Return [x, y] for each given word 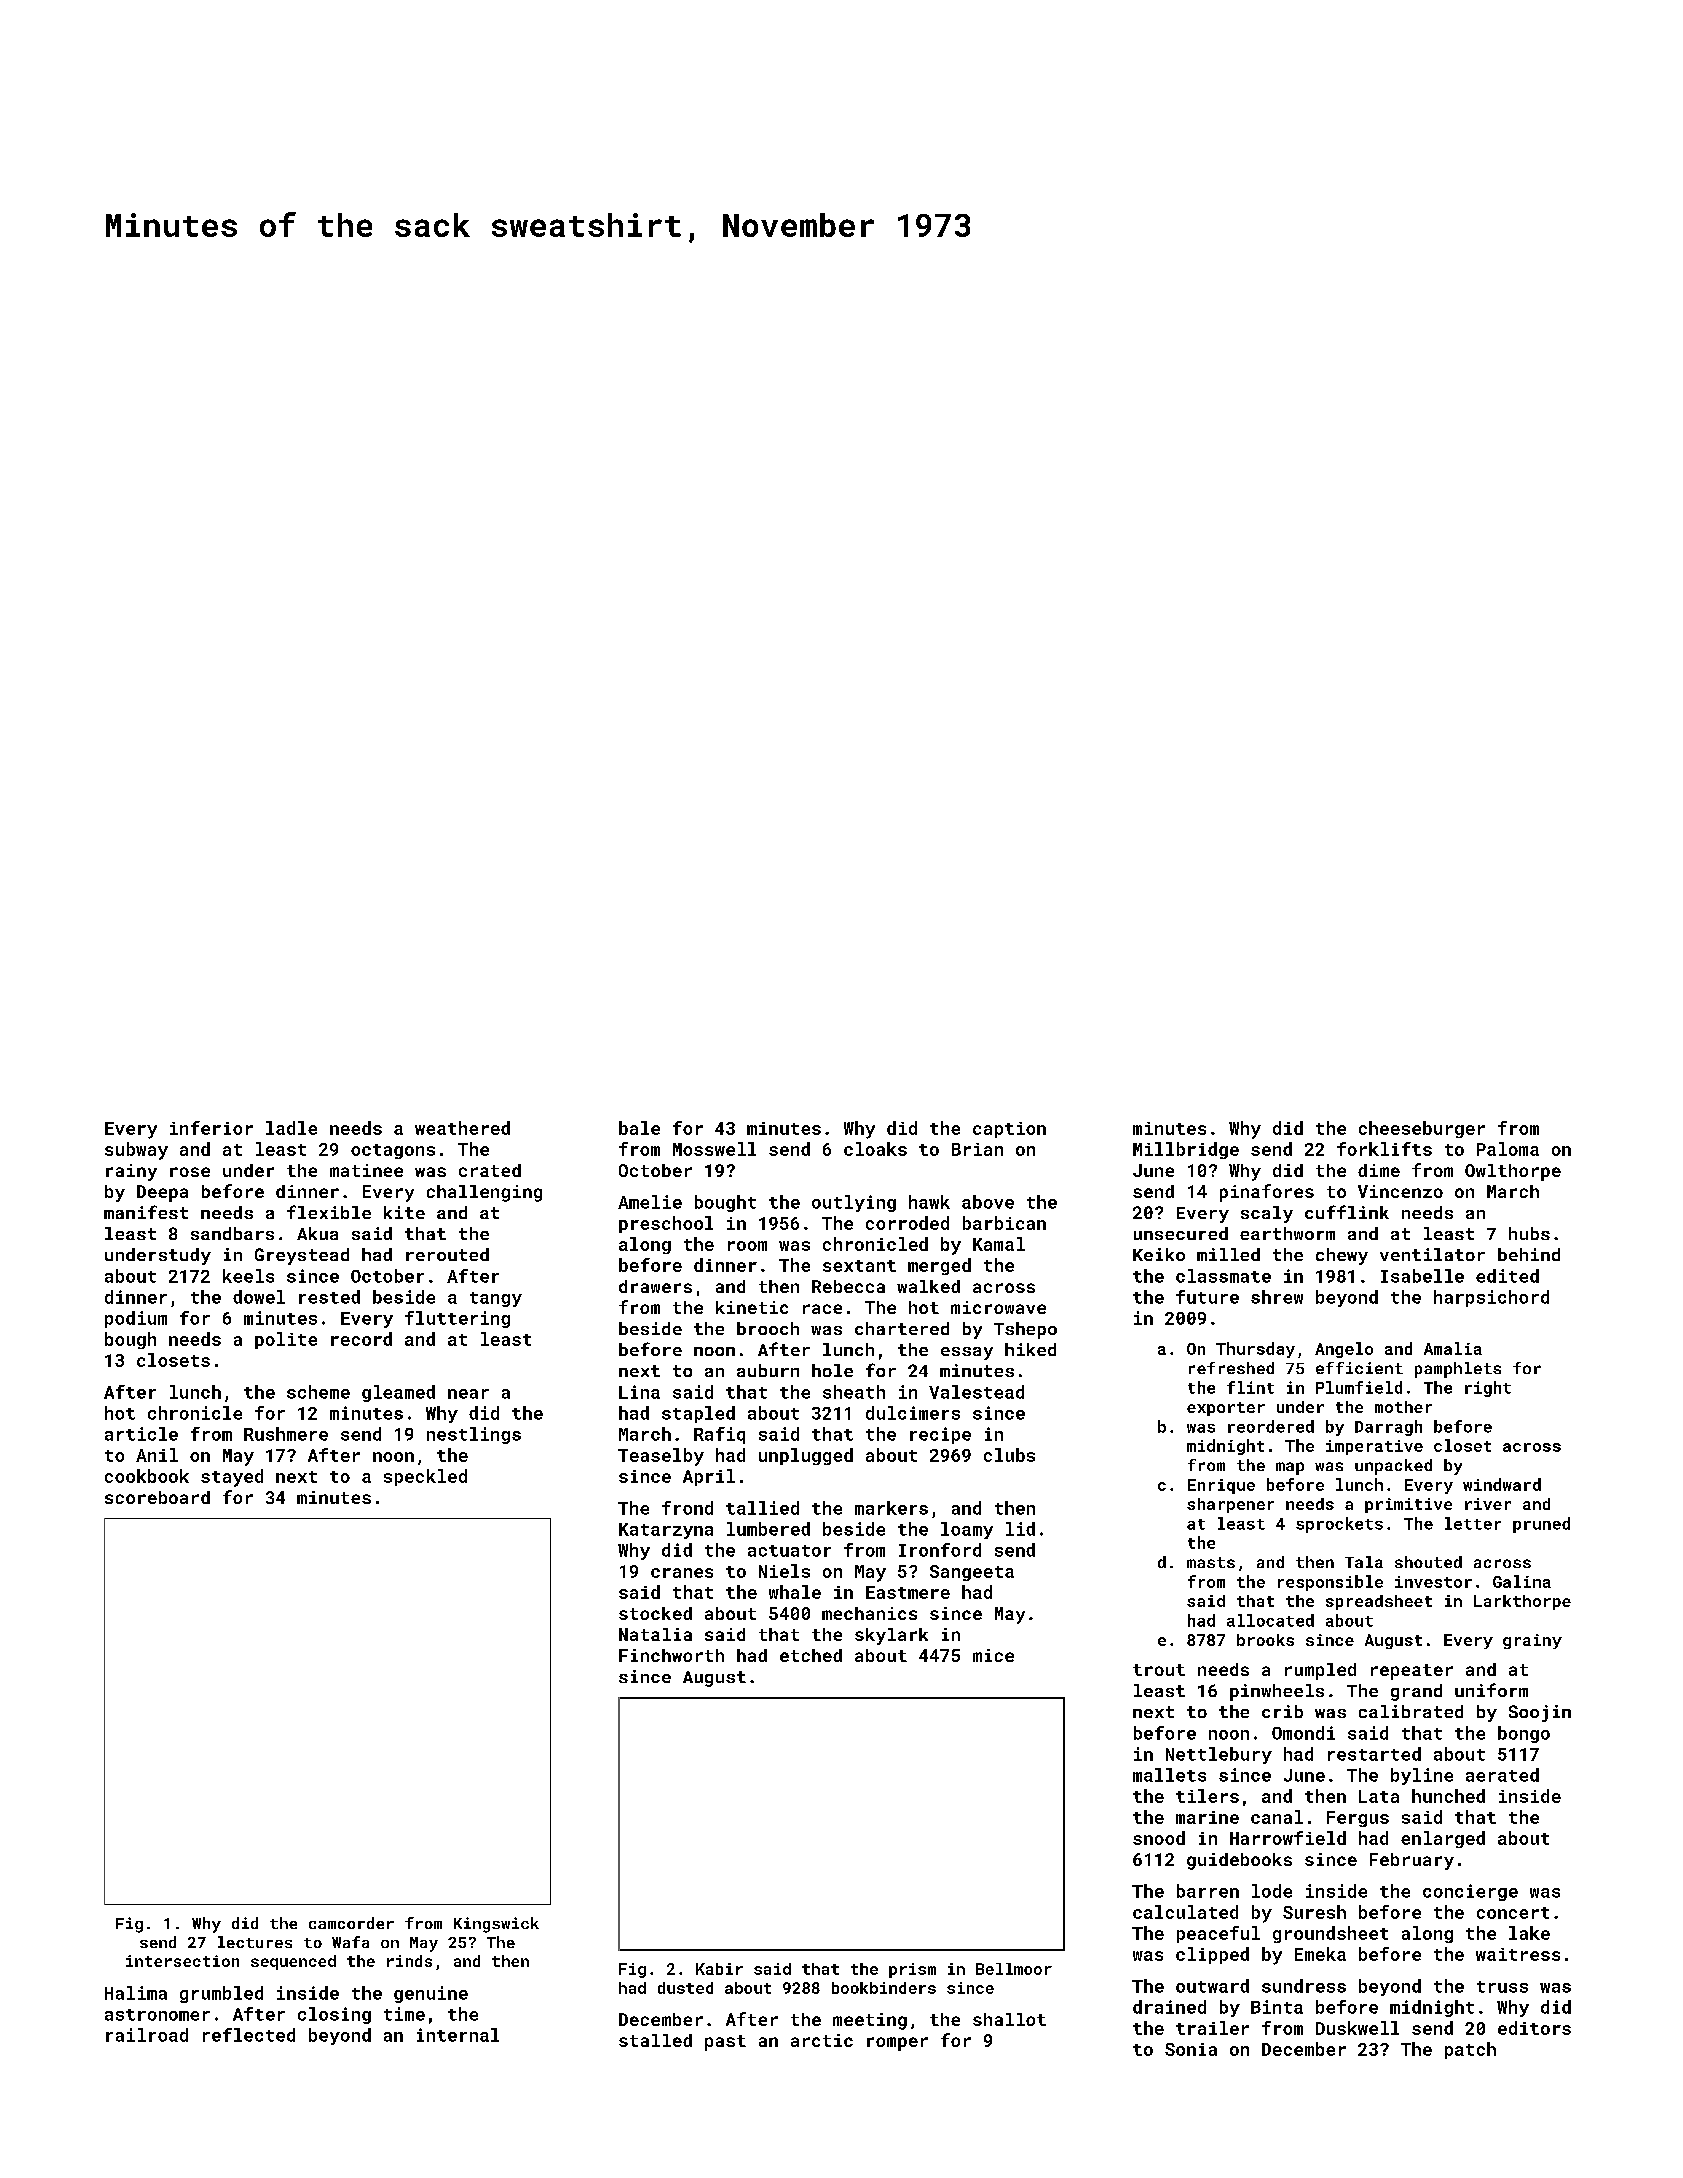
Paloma [1508, 1149]
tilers [1207, 1796]
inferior [211, 1128]
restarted [1374, 1754]
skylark [891, 1636]
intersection [182, 1961]
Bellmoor [1014, 1969]
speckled [425, 1477]
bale [639, 1128]
